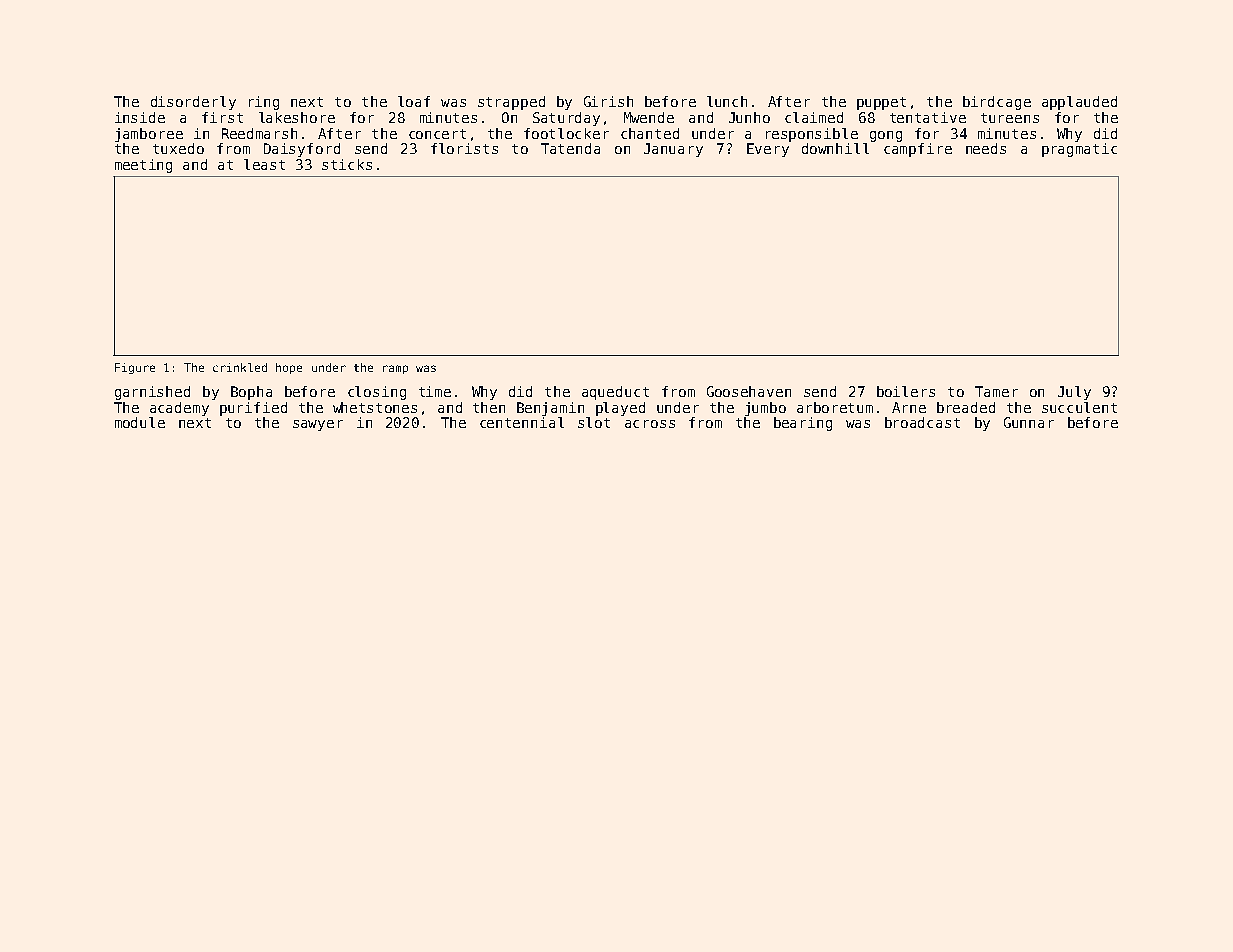 The width and height of the page is (1233, 952). What do you see at coordinates (264, 164) in the page?
I see `least` at bounding box center [264, 164].
